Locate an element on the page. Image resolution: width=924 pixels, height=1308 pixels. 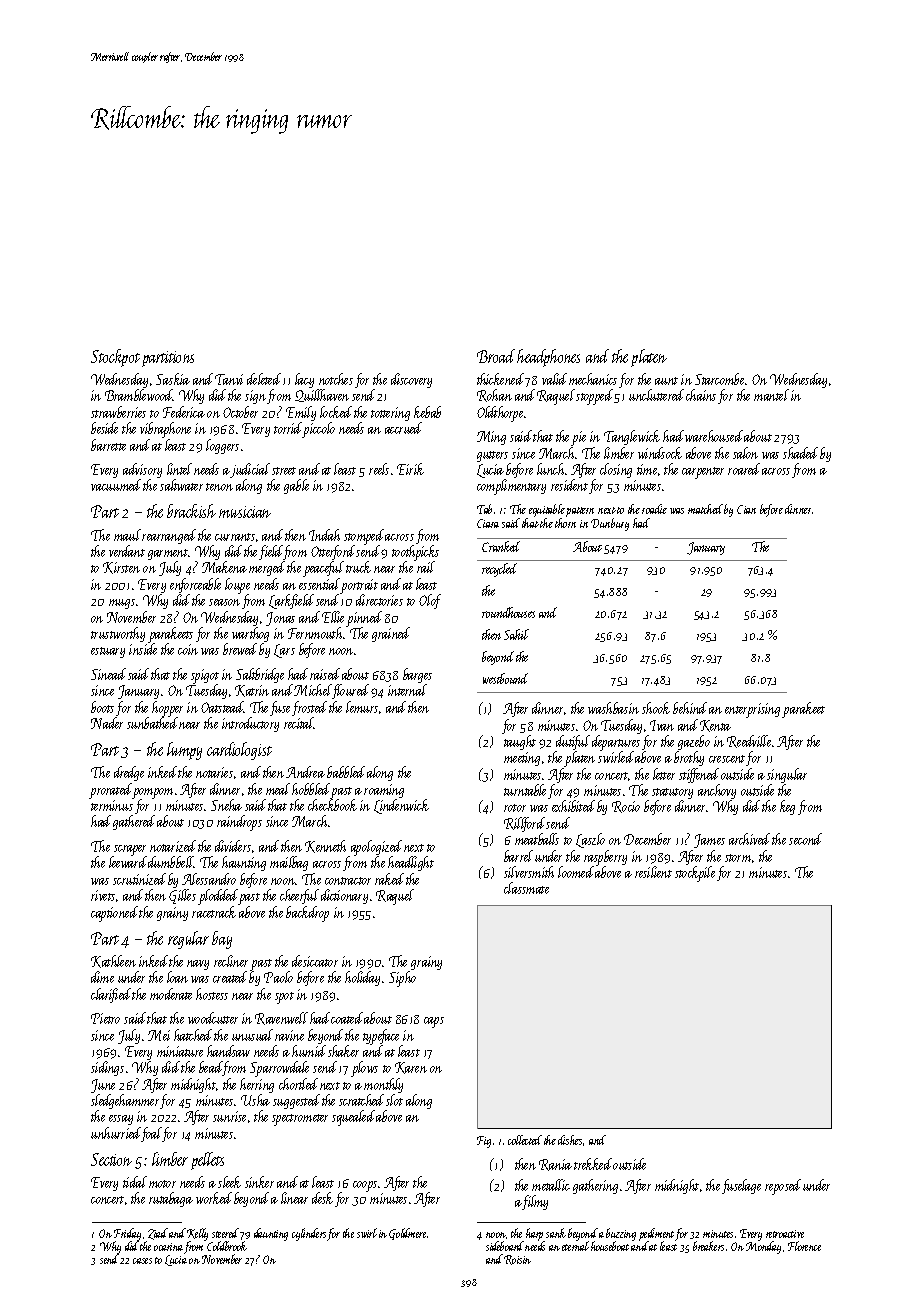
enterprising is located at coordinates (752, 710).
